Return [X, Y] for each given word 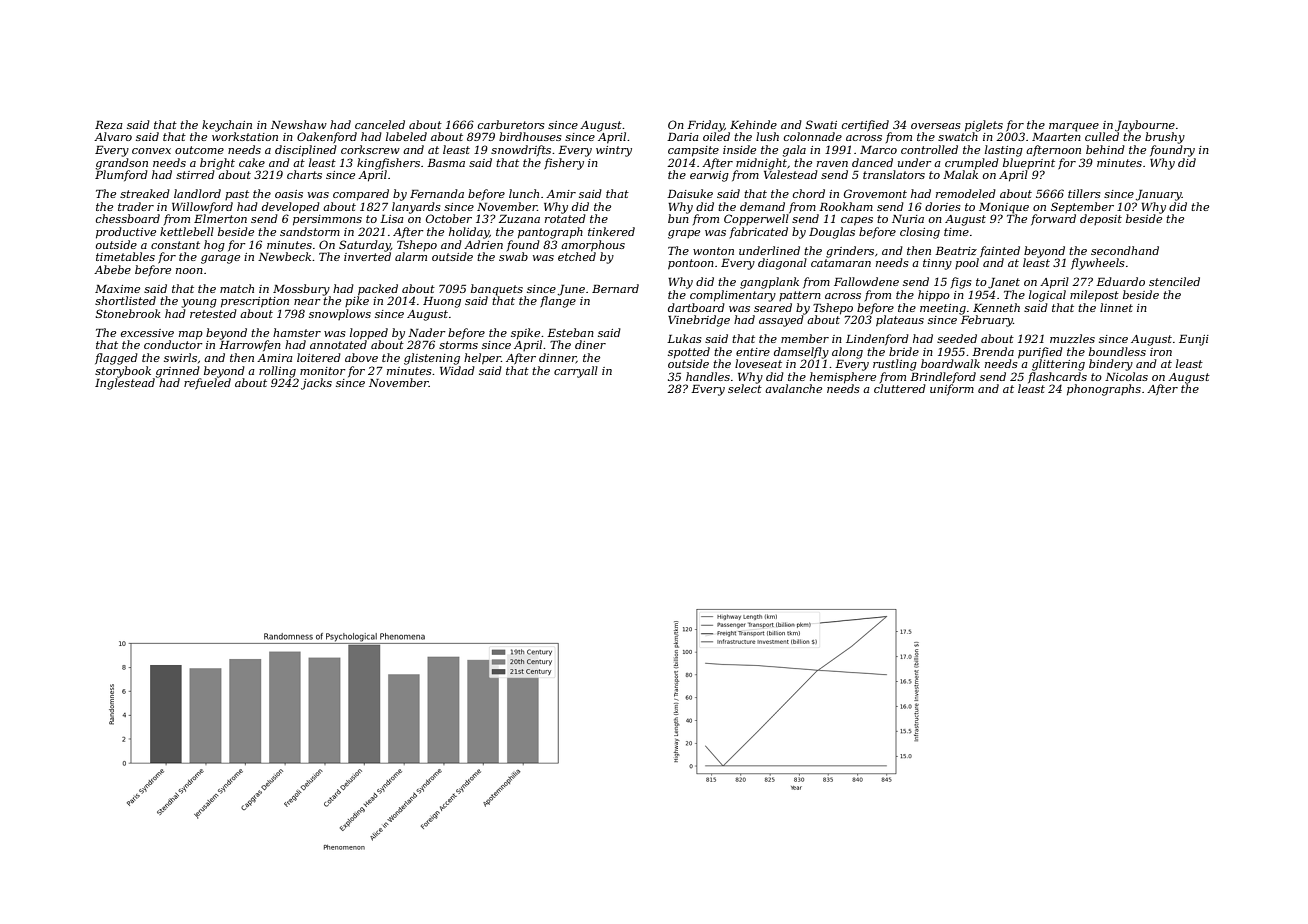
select [745, 388]
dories [943, 206]
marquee [1074, 127]
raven [832, 164]
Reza [109, 125]
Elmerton [220, 218]
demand [762, 206]
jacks [316, 384]
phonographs [1104, 390]
